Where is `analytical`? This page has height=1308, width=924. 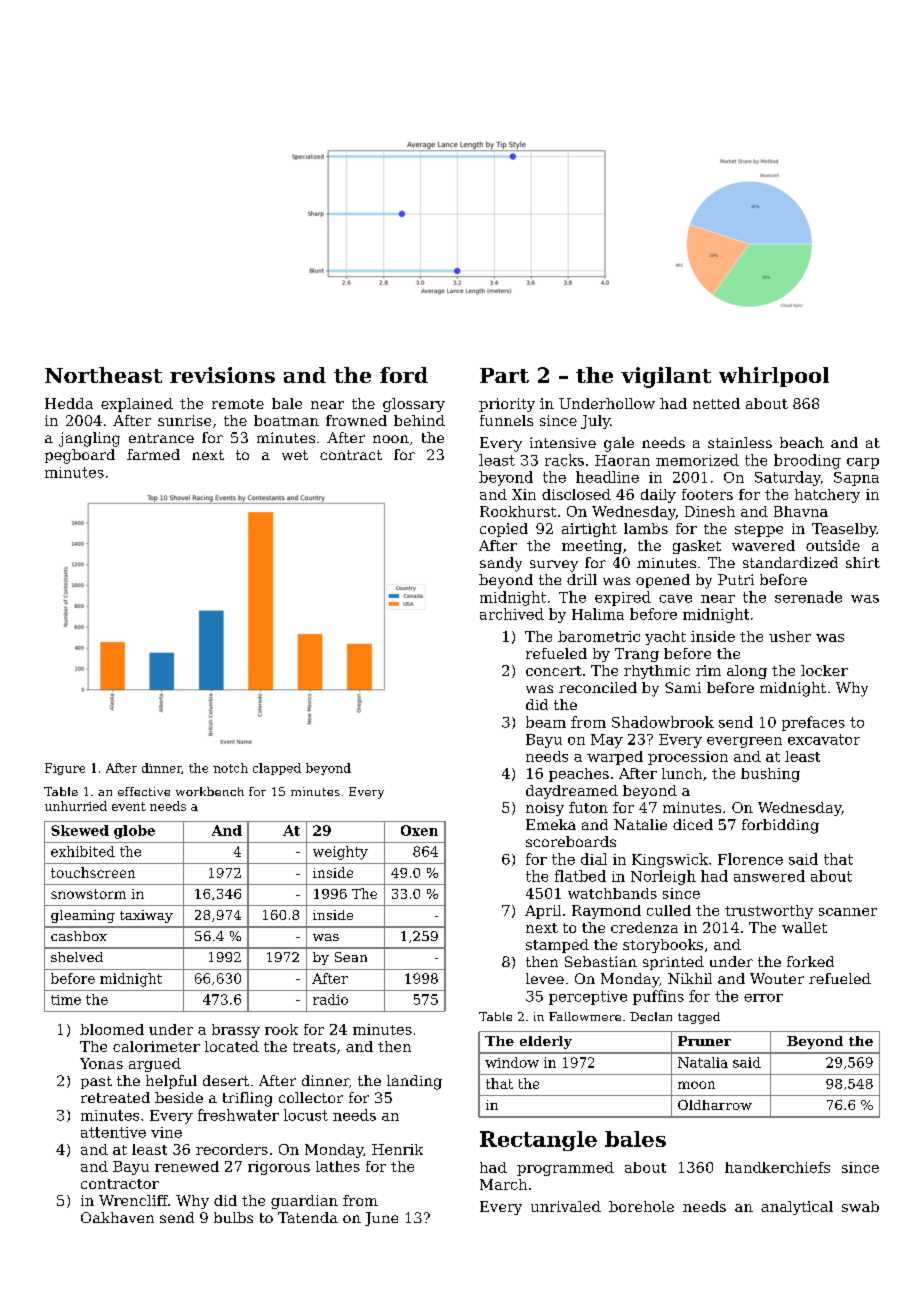 analytical is located at coordinates (797, 1208).
